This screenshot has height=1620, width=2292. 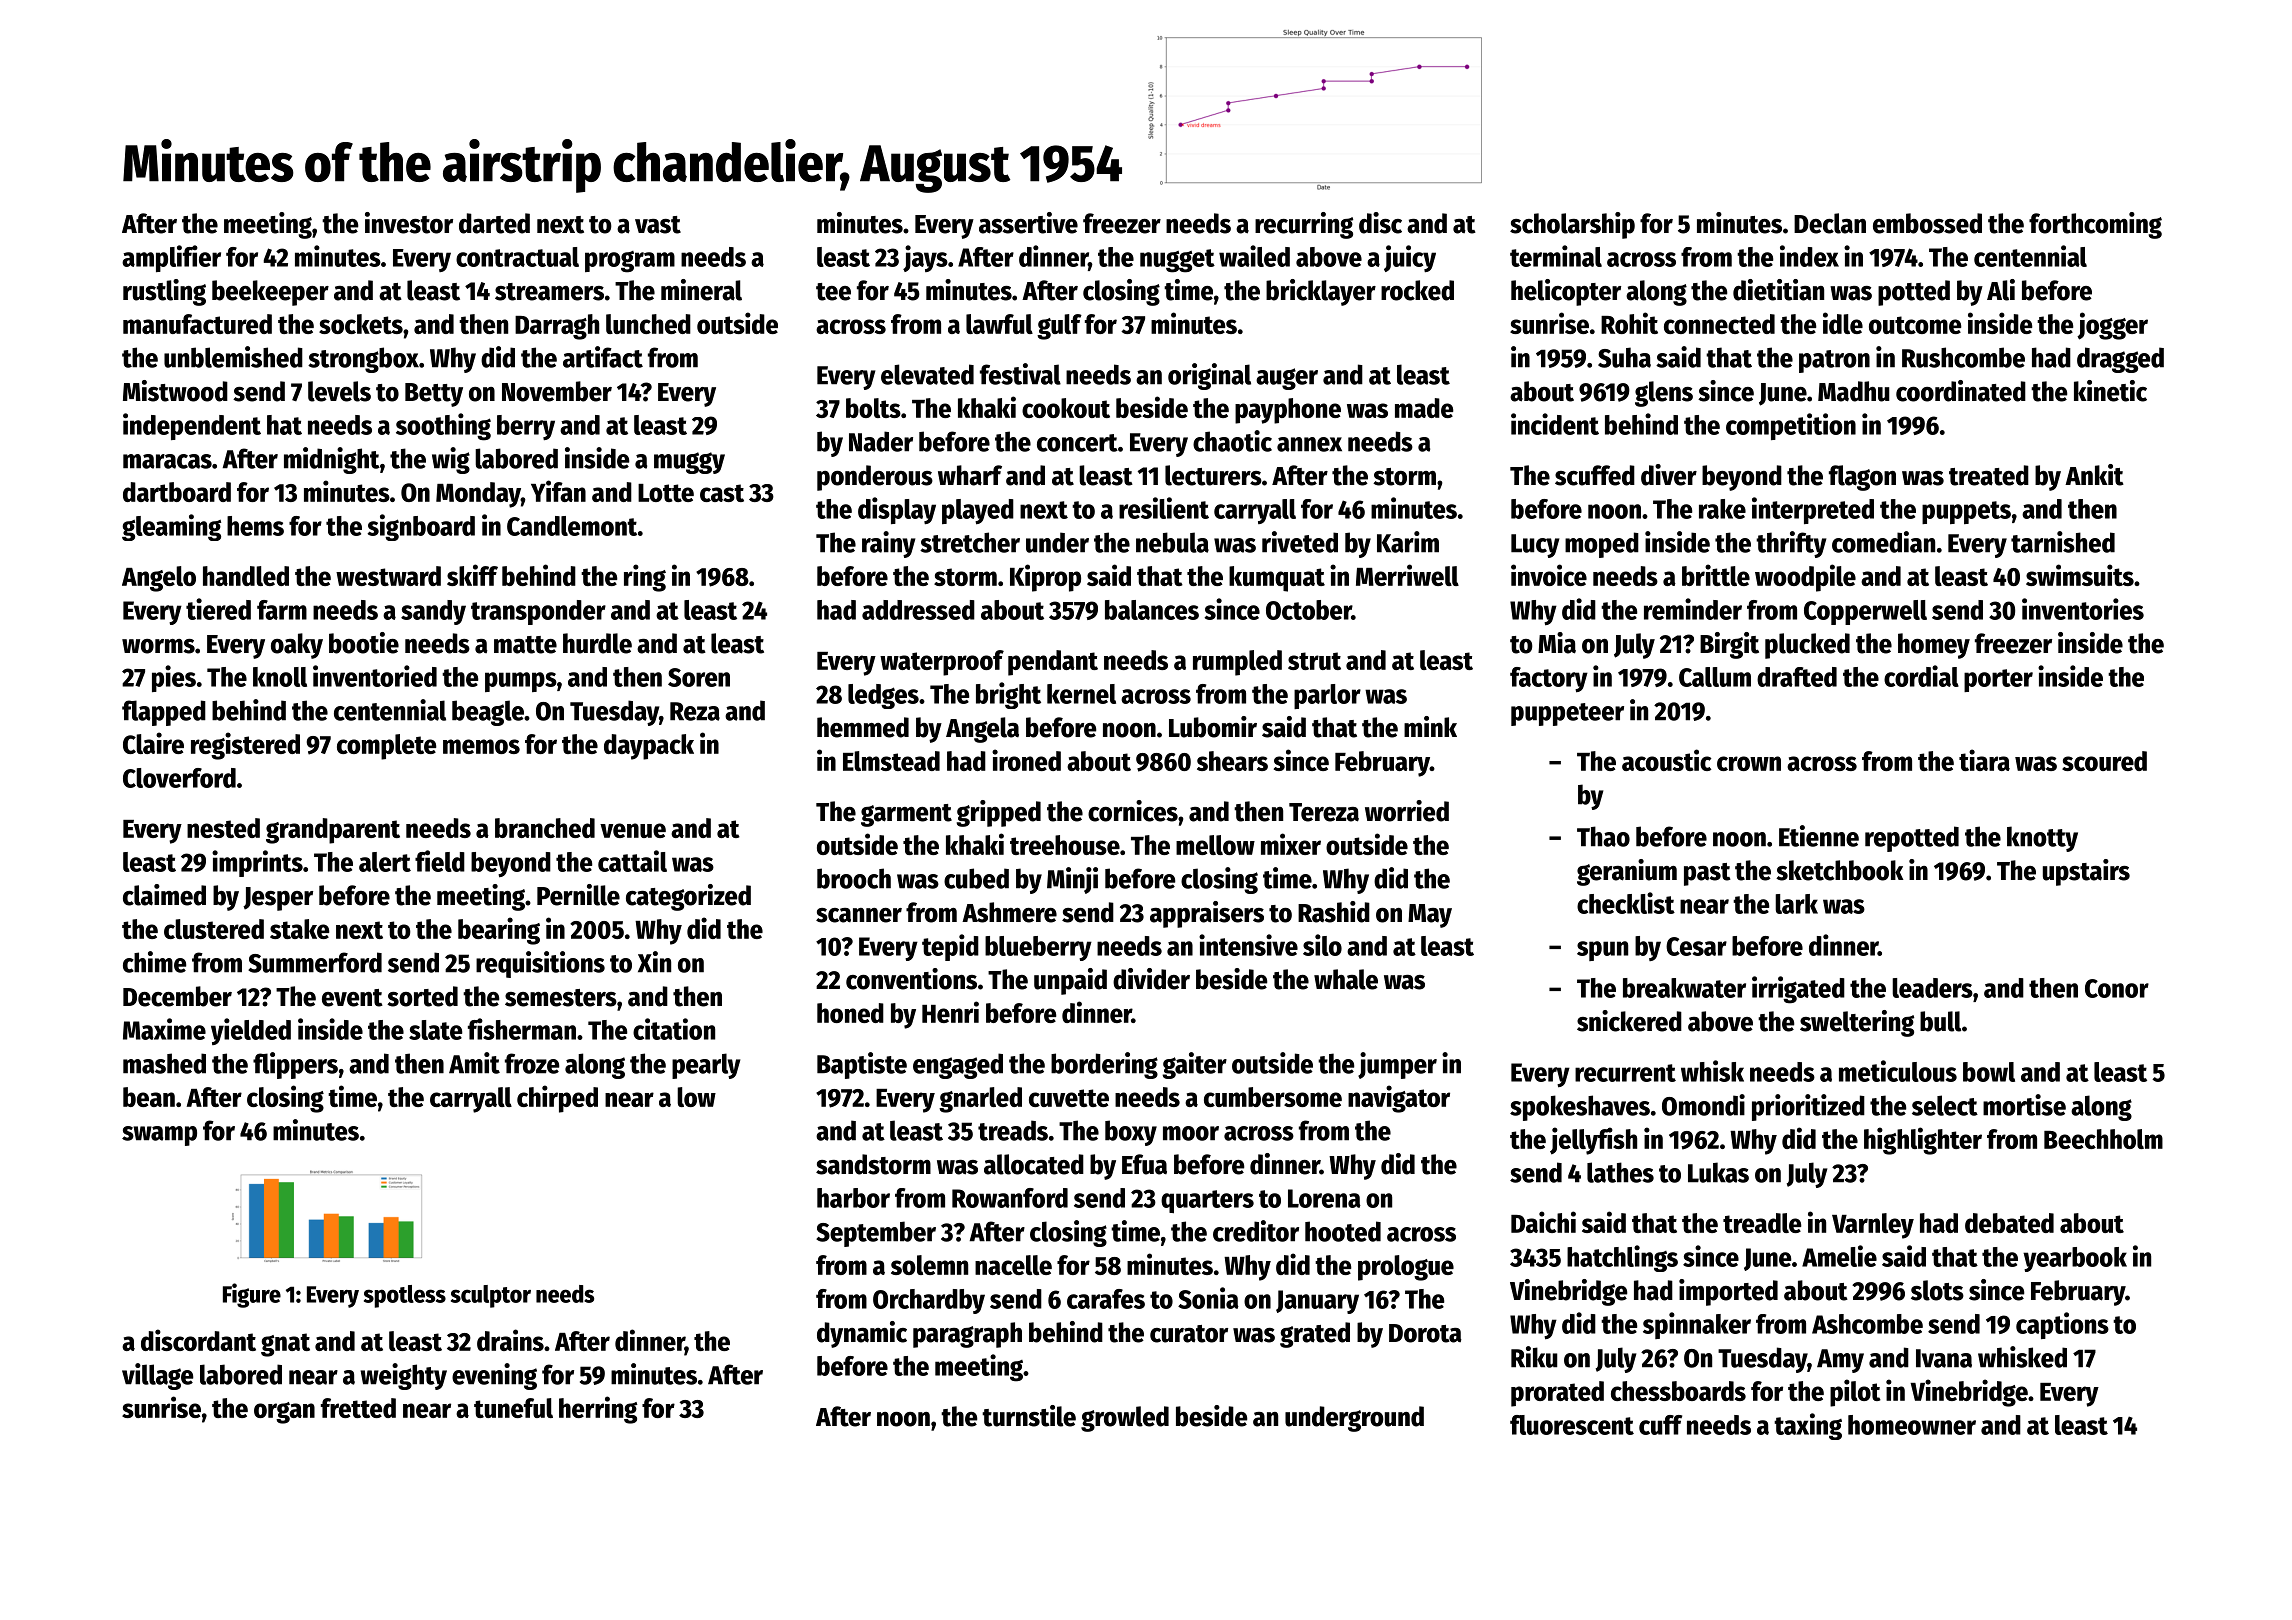 What do you see at coordinates (1719, 324) in the screenshot?
I see `connected` at bounding box center [1719, 324].
